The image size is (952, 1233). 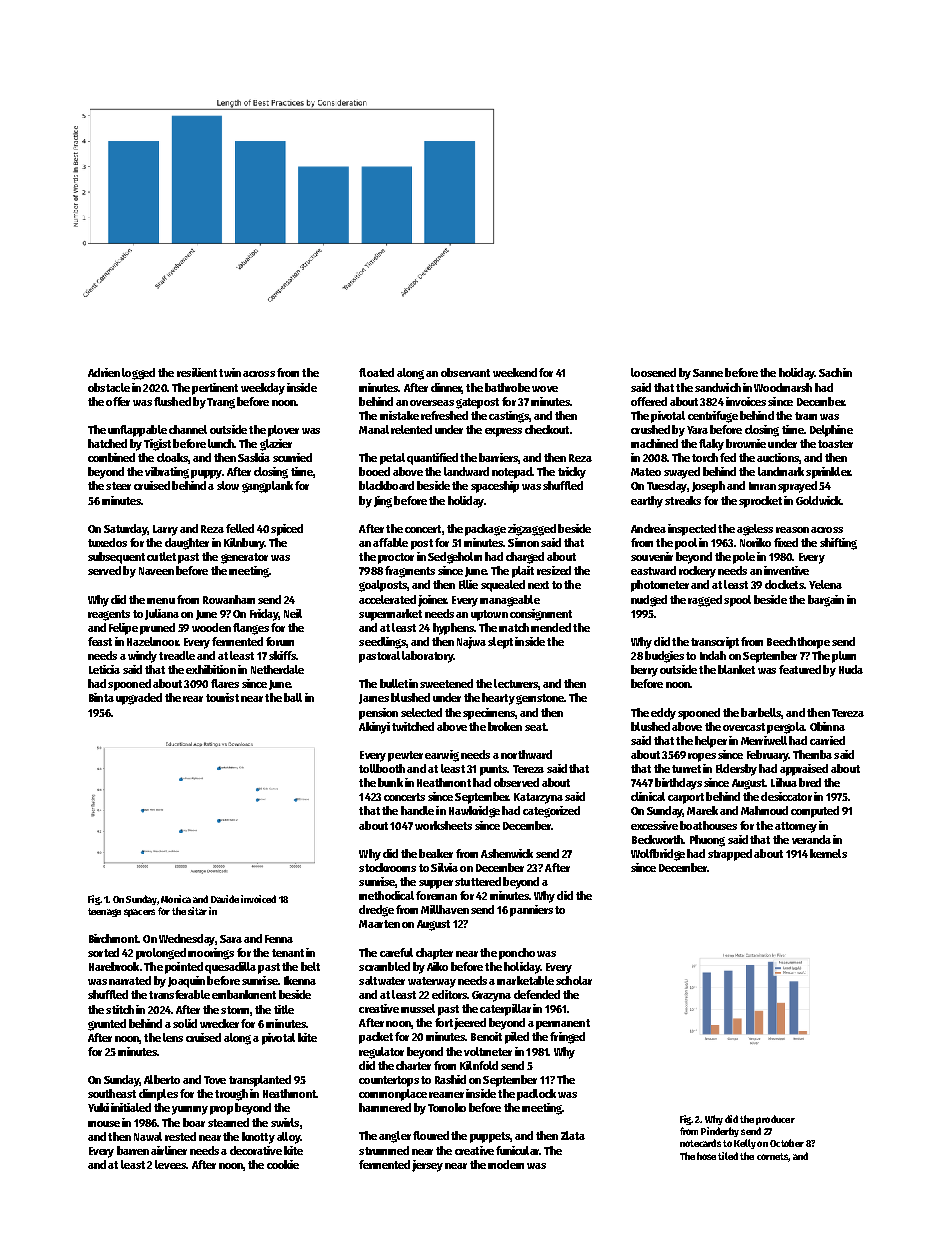 I want to click on jersey, so click(x=427, y=1166).
